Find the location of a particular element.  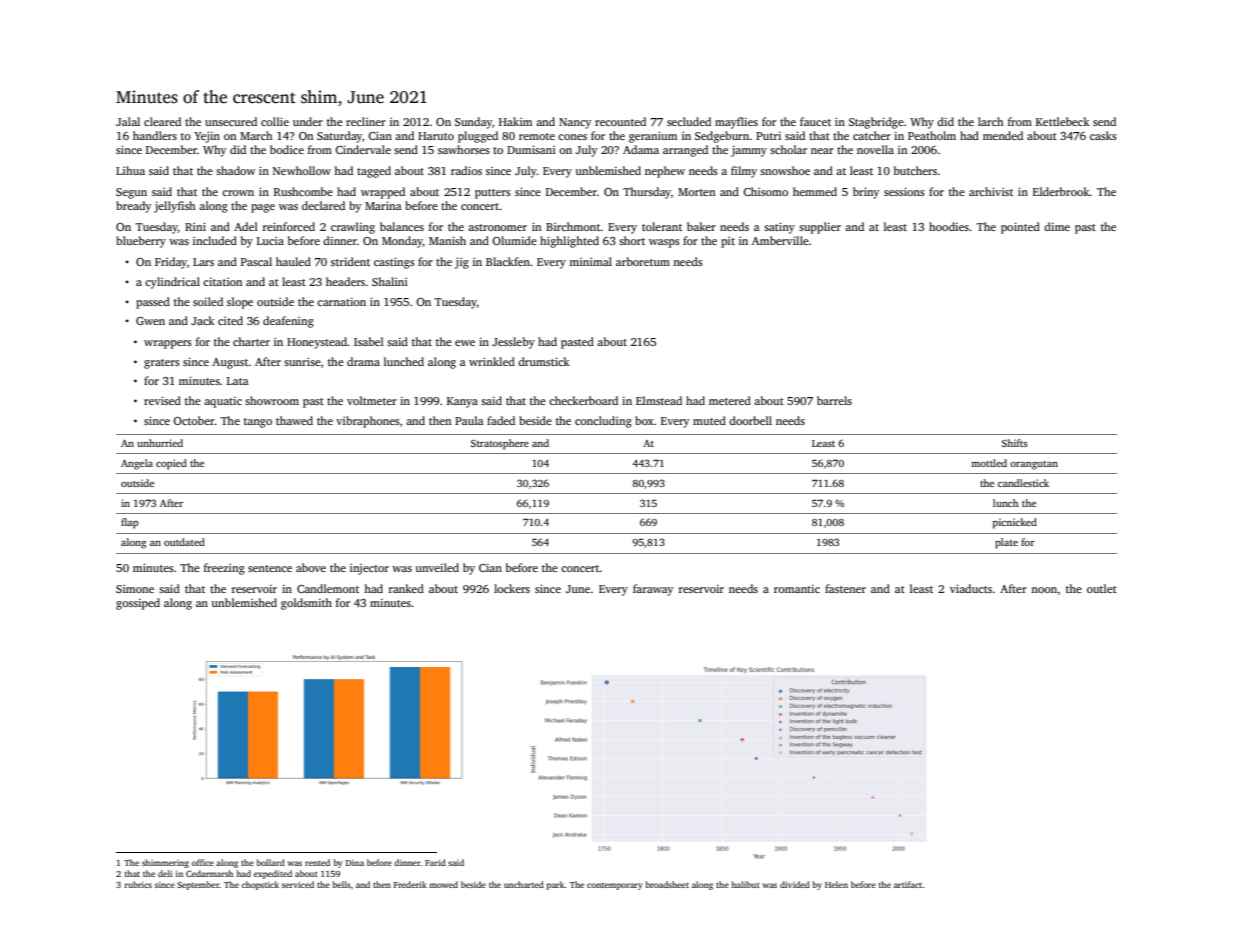

Kettlebeck is located at coordinates (1063, 121).
